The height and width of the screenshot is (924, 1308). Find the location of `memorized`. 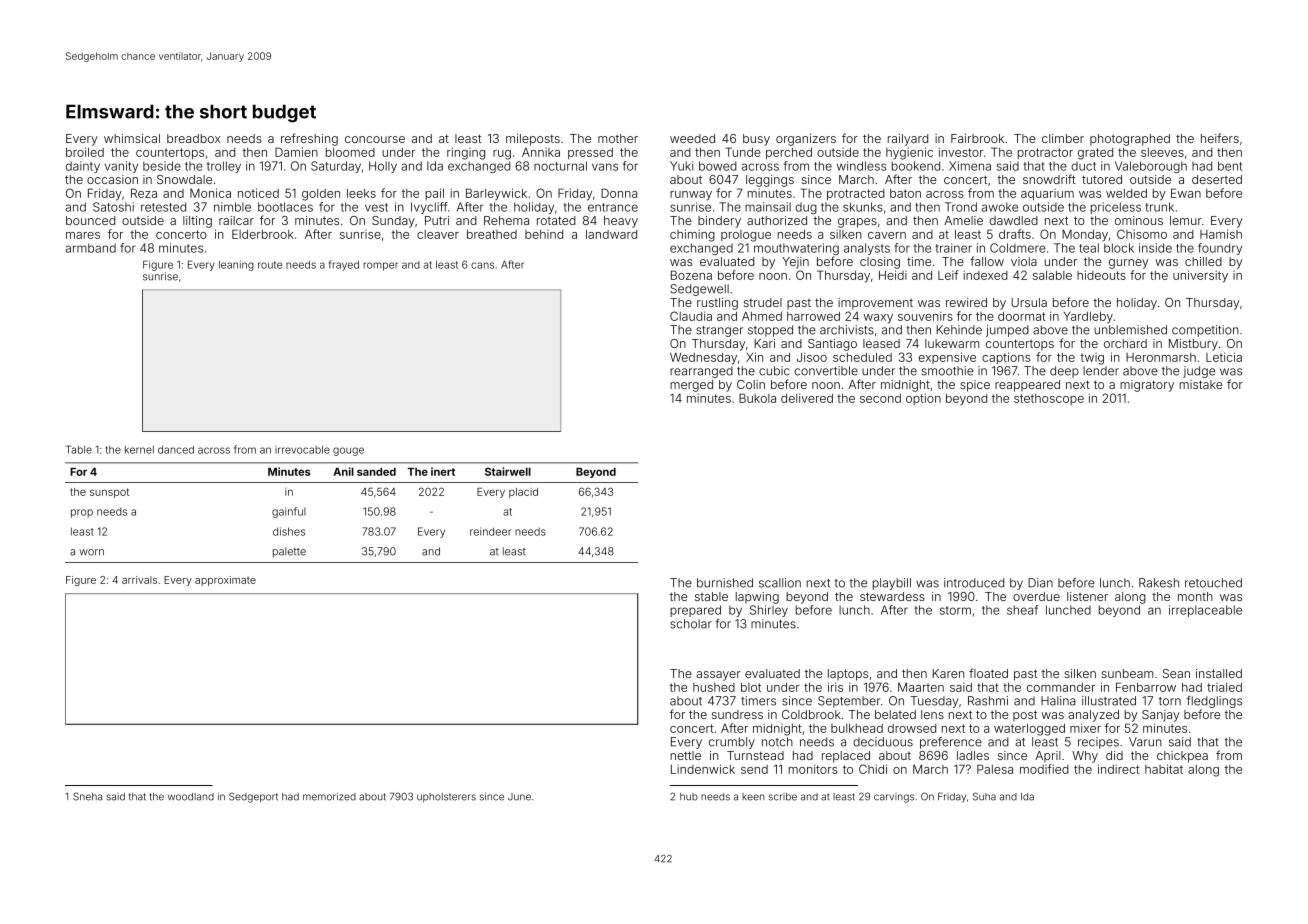

memorized is located at coordinates (329, 796).
